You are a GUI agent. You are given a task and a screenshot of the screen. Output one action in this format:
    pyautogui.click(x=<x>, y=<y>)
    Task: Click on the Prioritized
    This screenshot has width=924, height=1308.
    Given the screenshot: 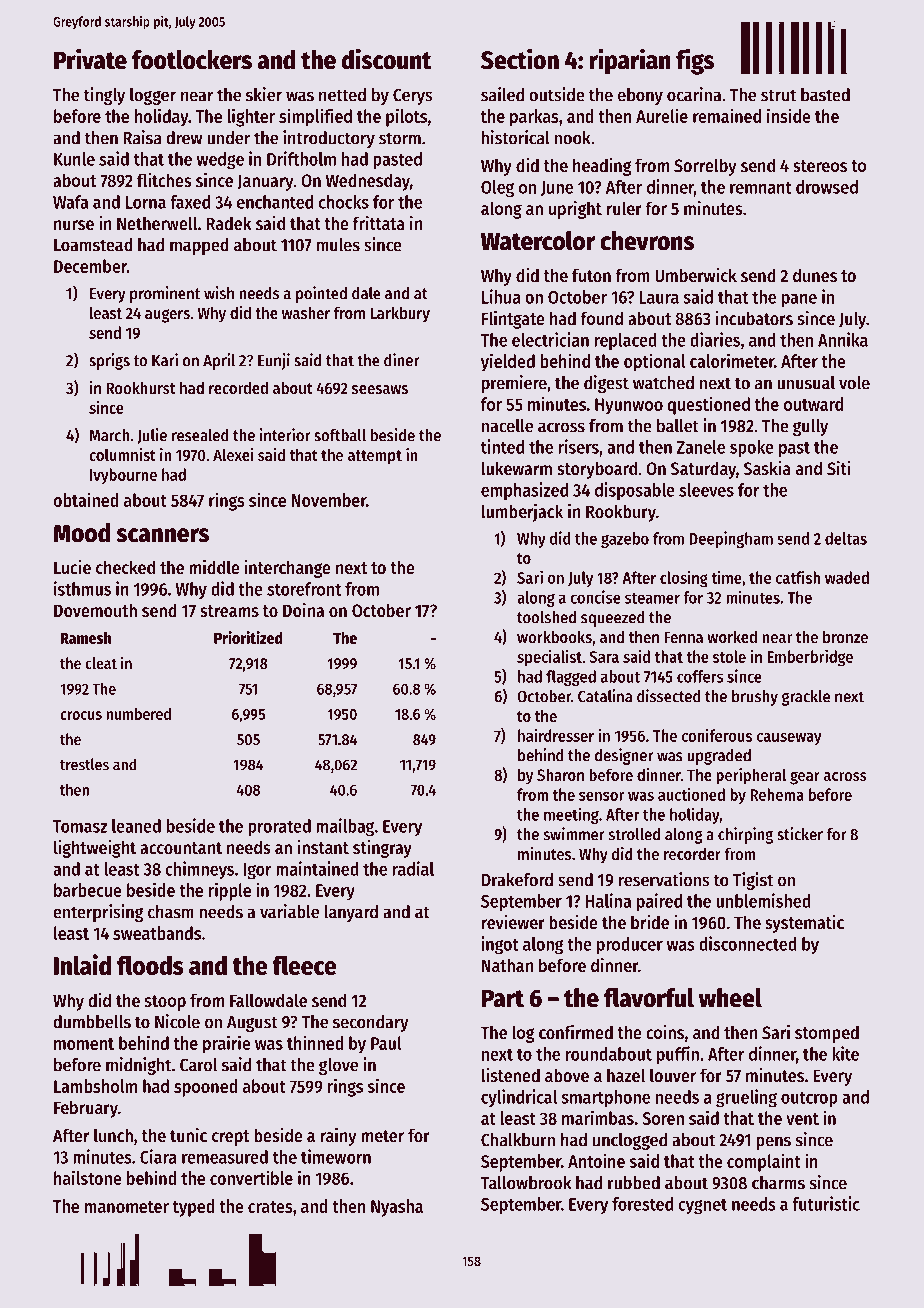 What is the action you would take?
    pyautogui.click(x=248, y=637)
